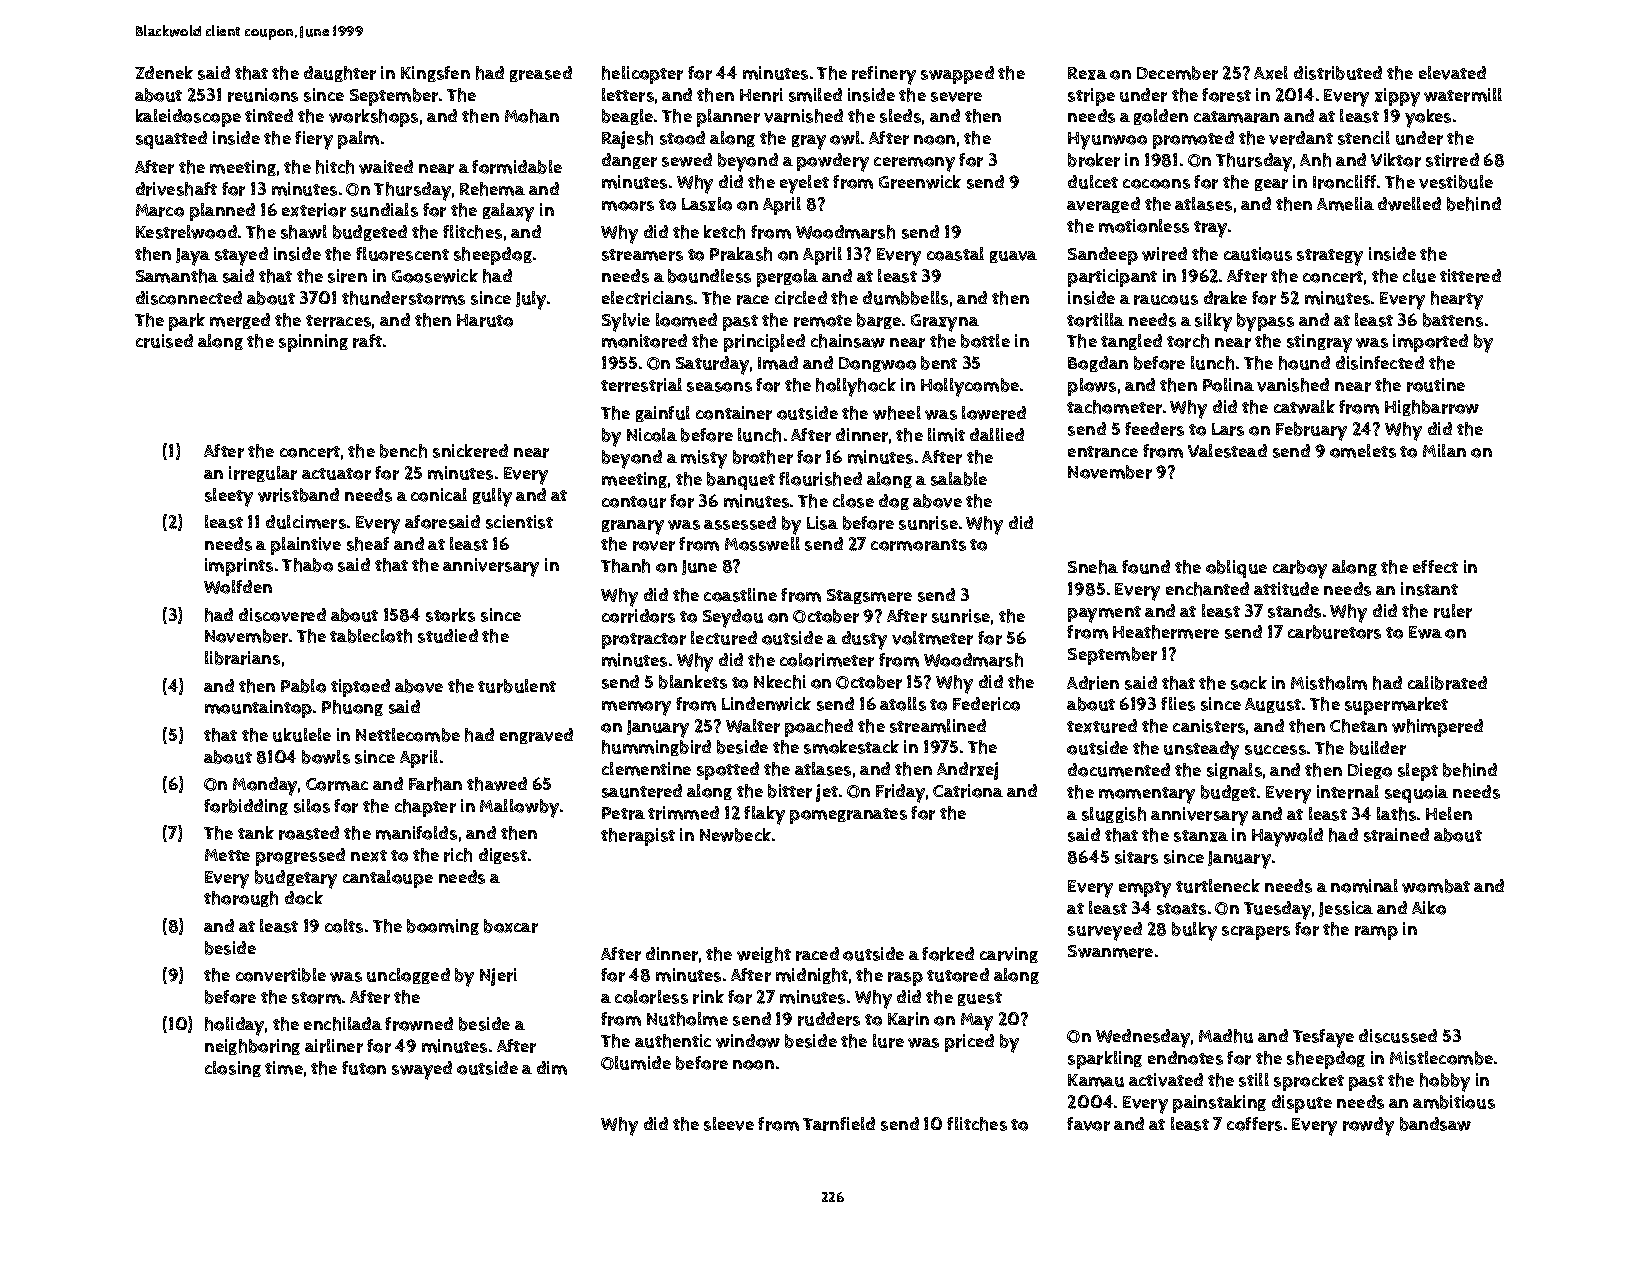 The image size is (1642, 1269). Describe the element at coordinates (234, 1026) in the screenshot. I see `holiday` at that location.
